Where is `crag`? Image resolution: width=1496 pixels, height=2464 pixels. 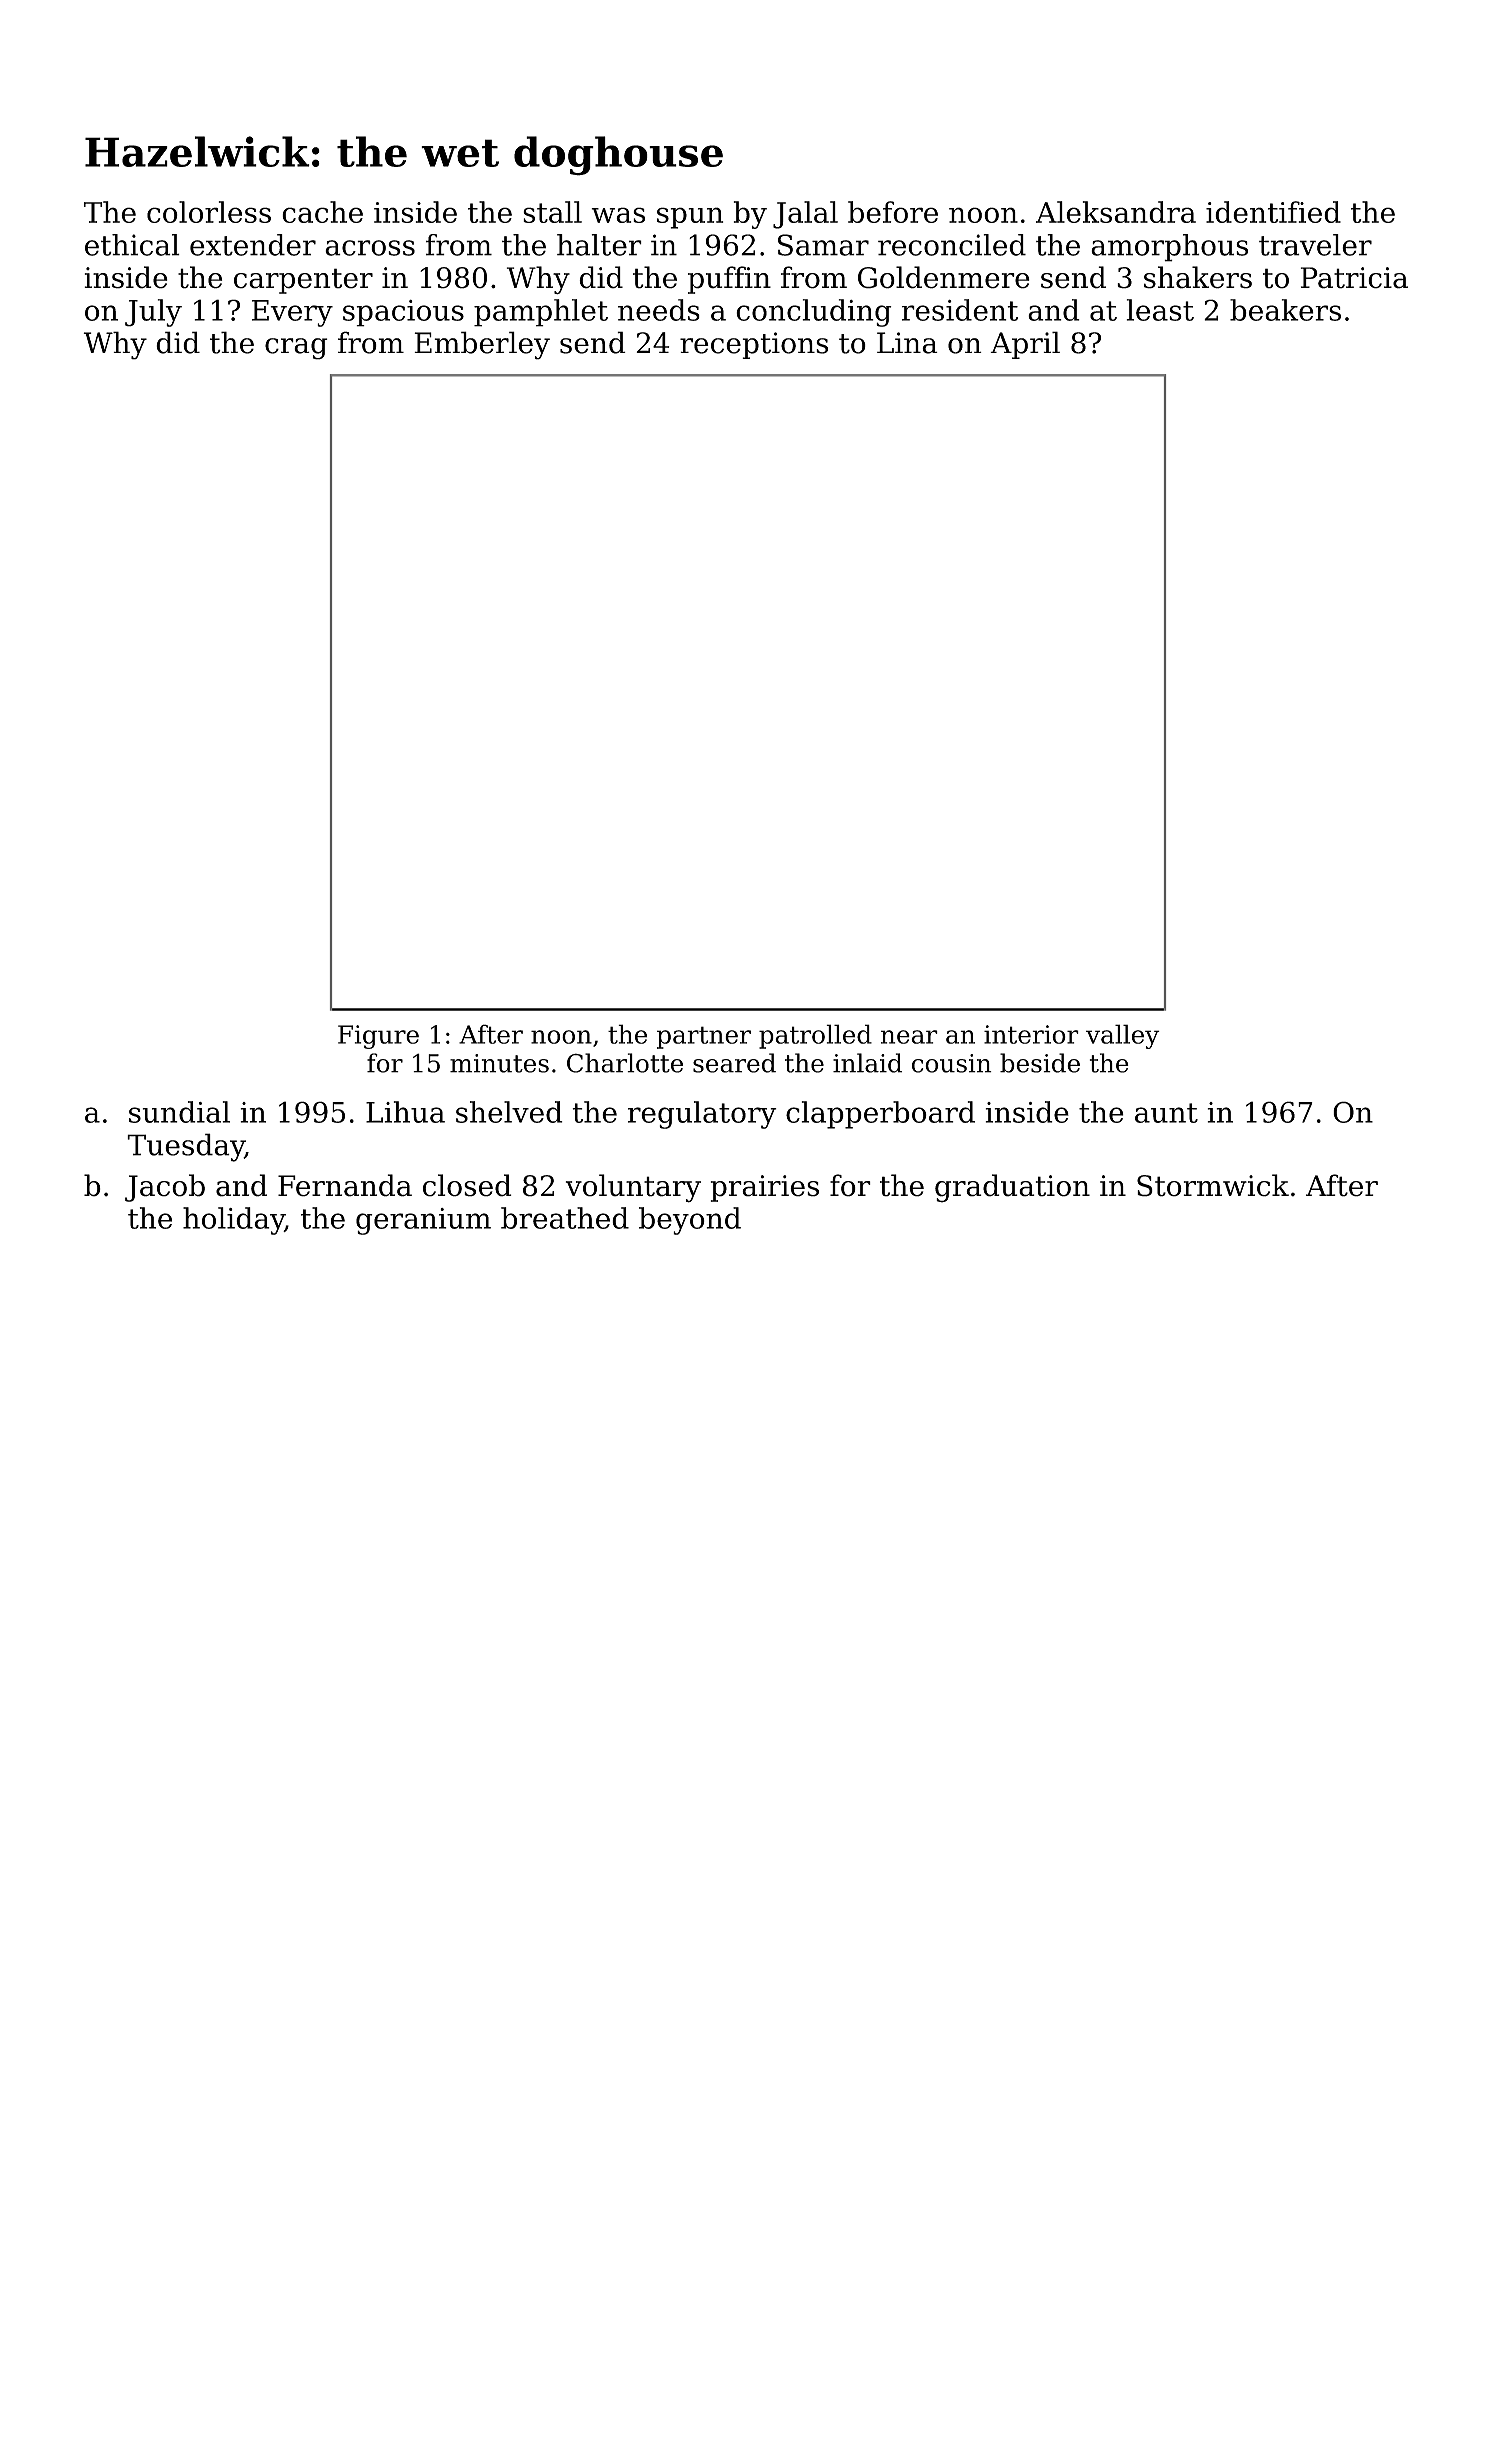
crag is located at coordinates (296, 349).
